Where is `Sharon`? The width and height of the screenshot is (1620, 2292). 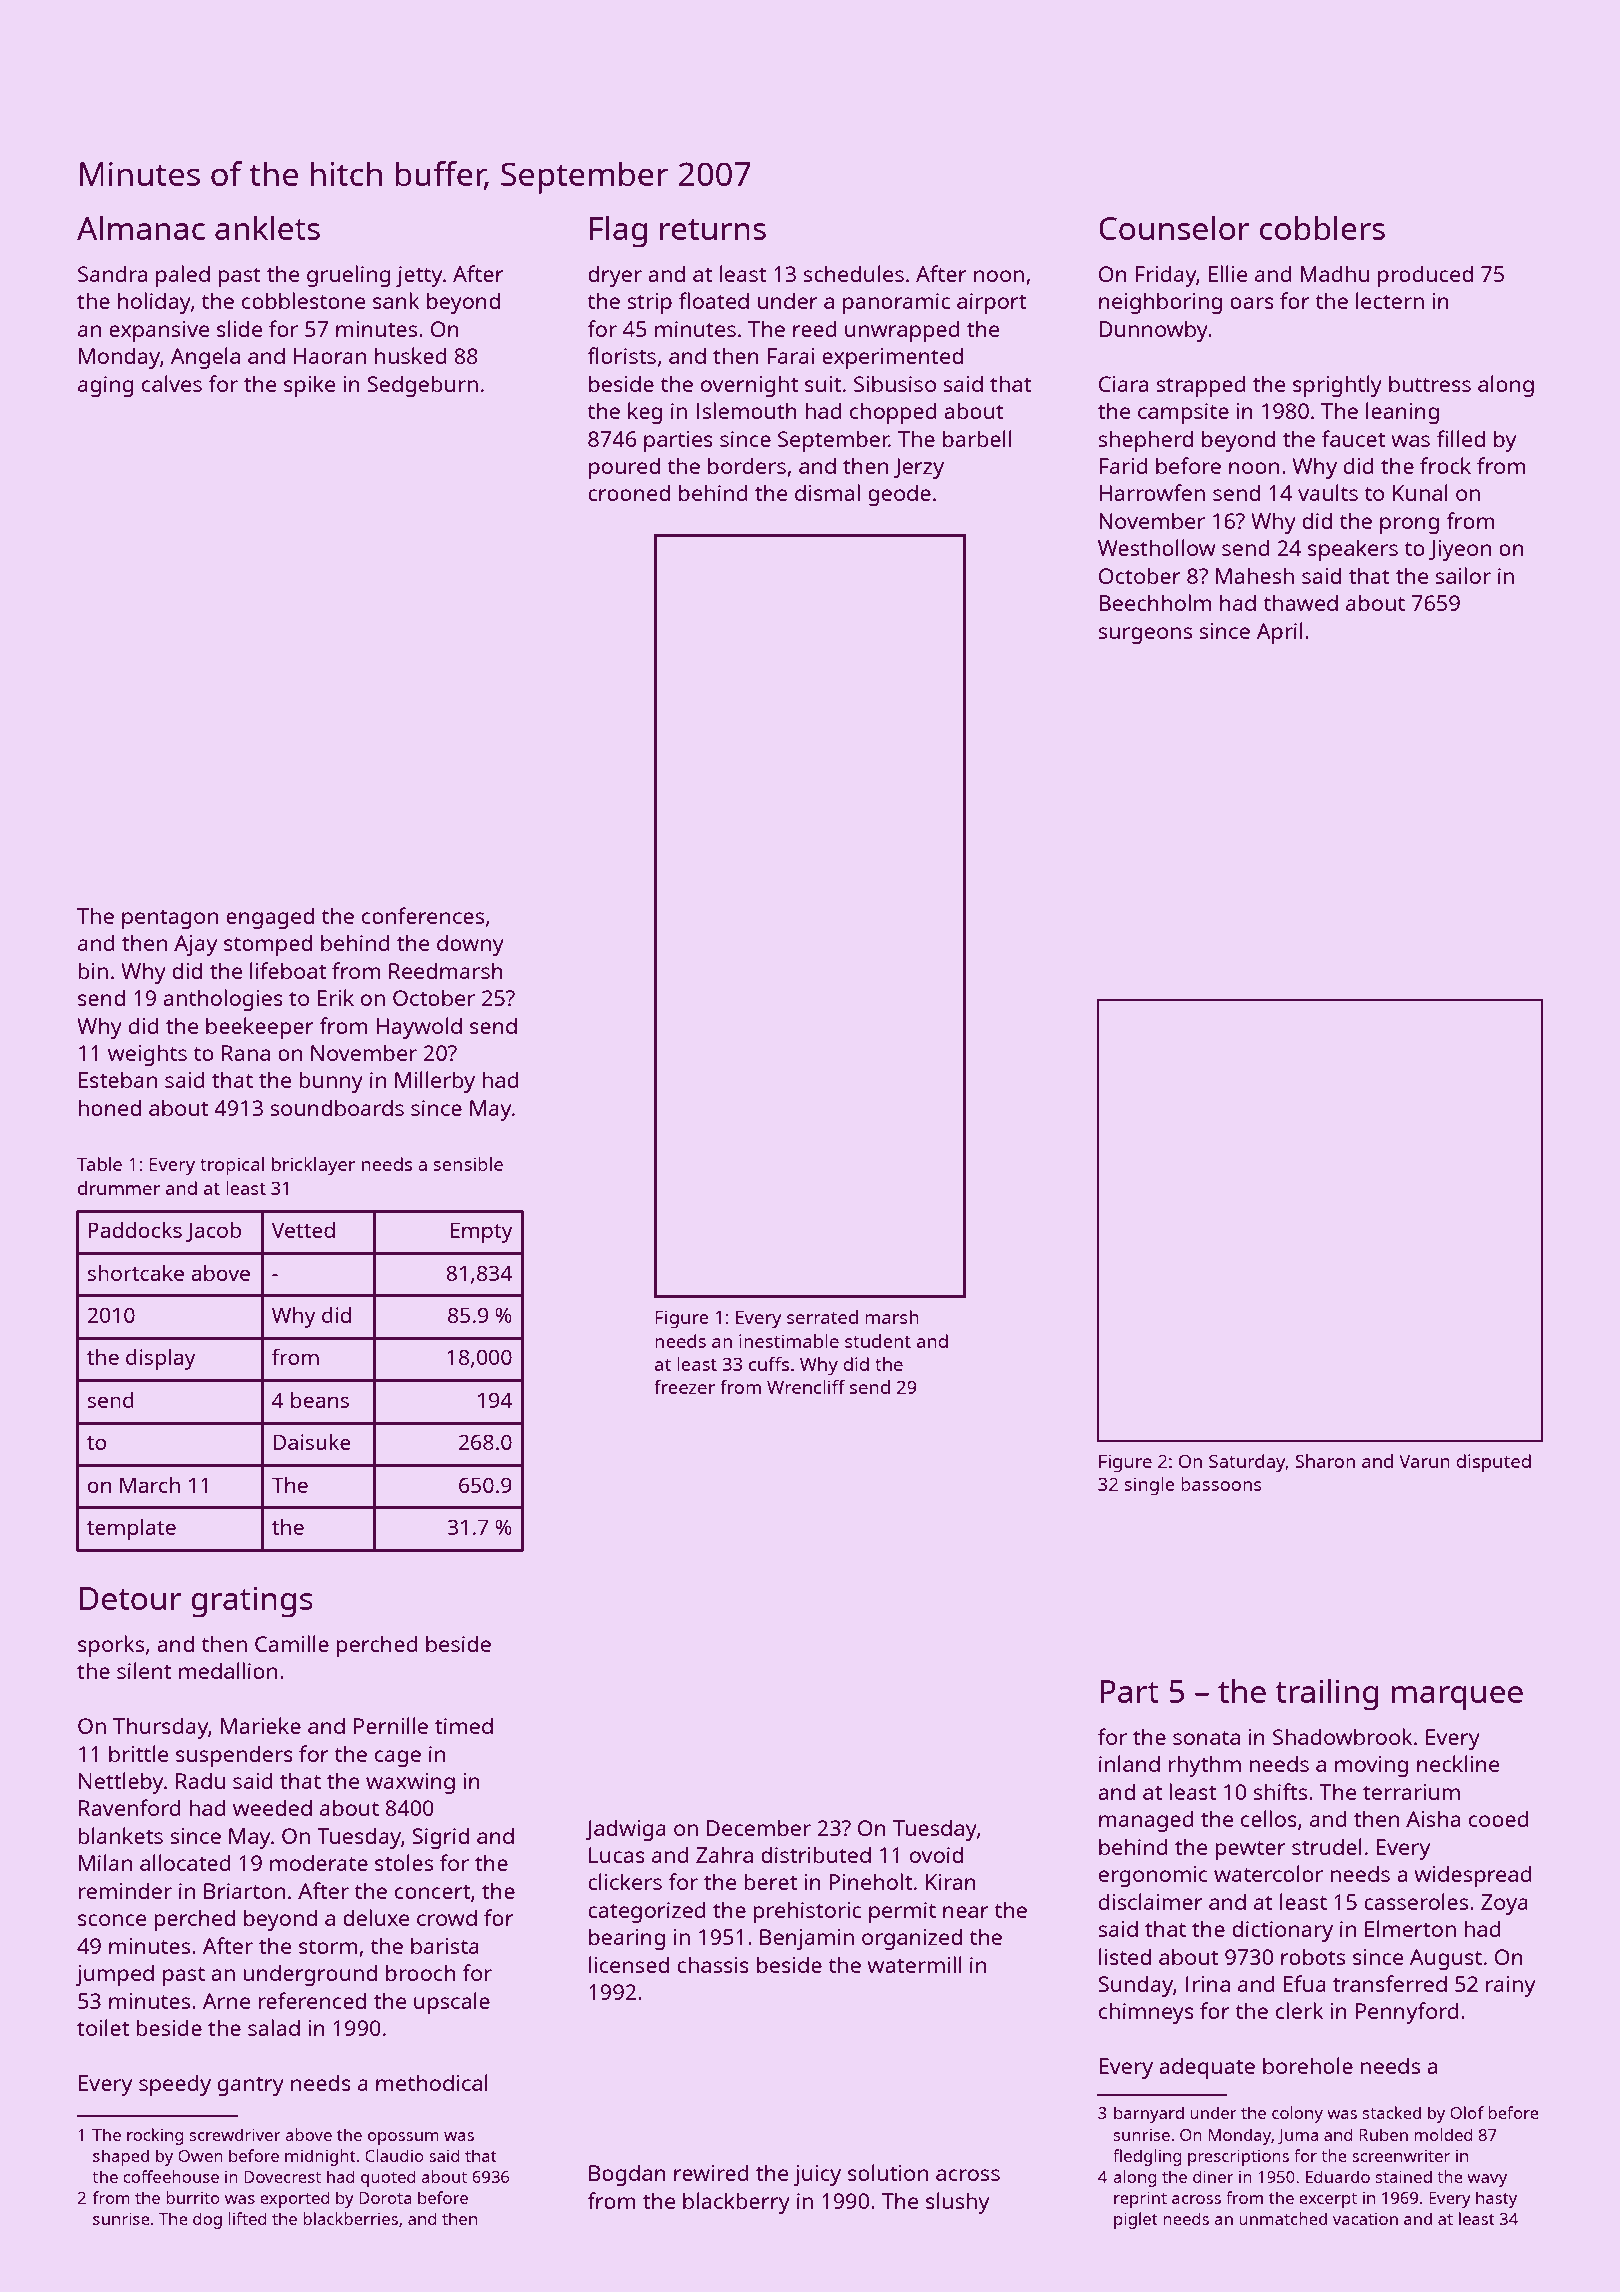
Sharon is located at coordinates (1325, 1461).
